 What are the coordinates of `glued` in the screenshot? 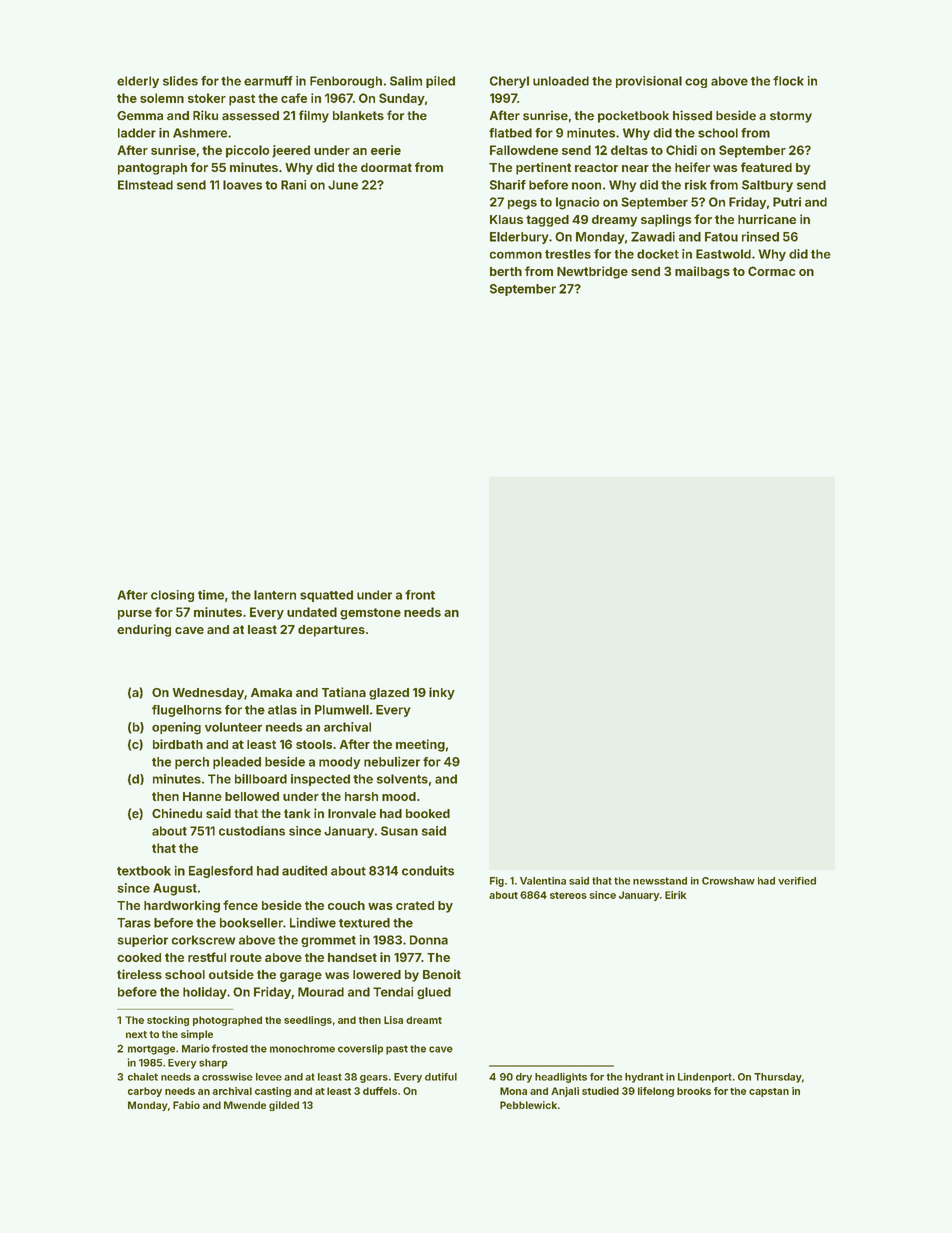 It's located at (434, 993).
